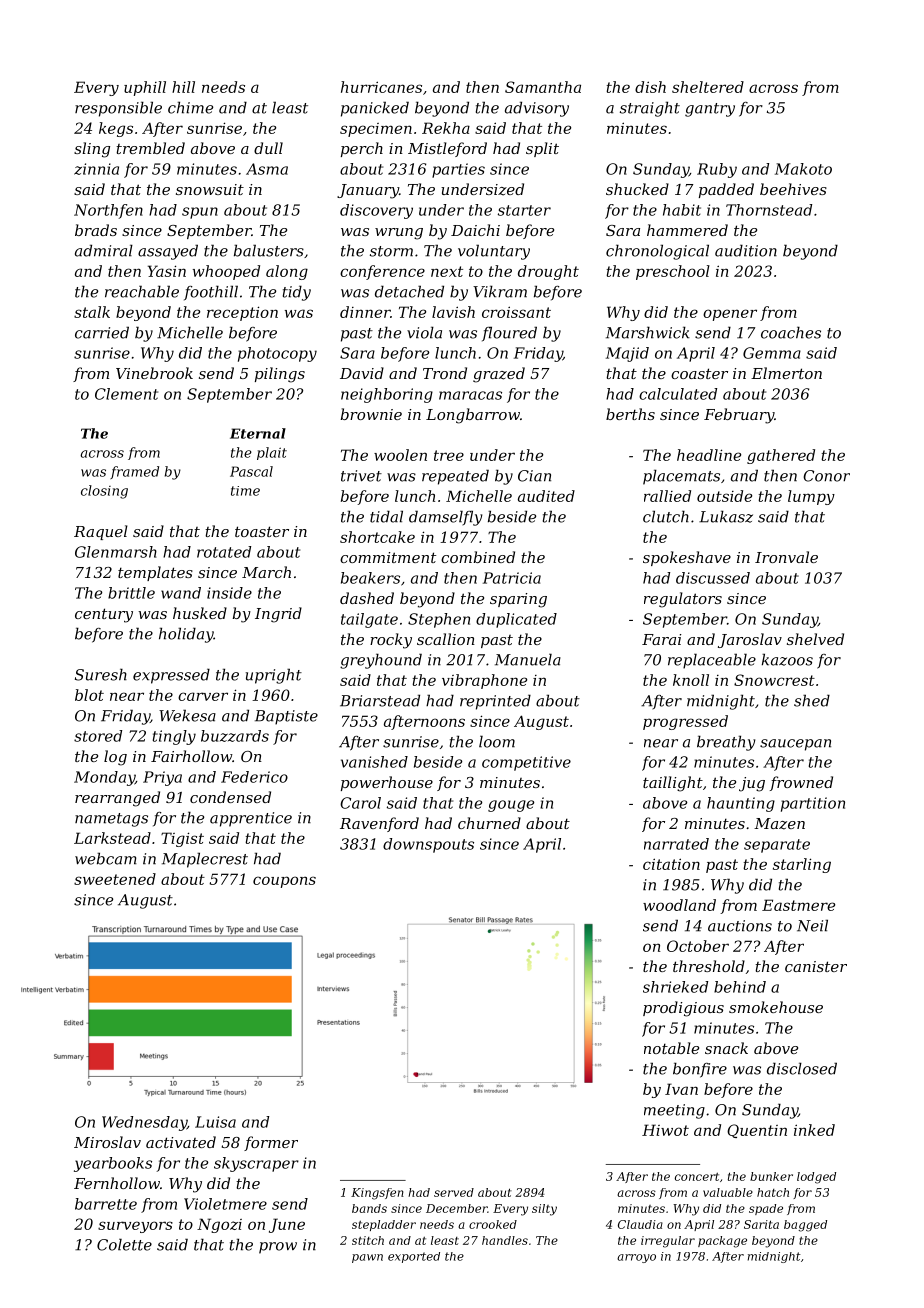 The image size is (924, 1308). What do you see at coordinates (803, 169) in the screenshot?
I see `Makoto` at bounding box center [803, 169].
